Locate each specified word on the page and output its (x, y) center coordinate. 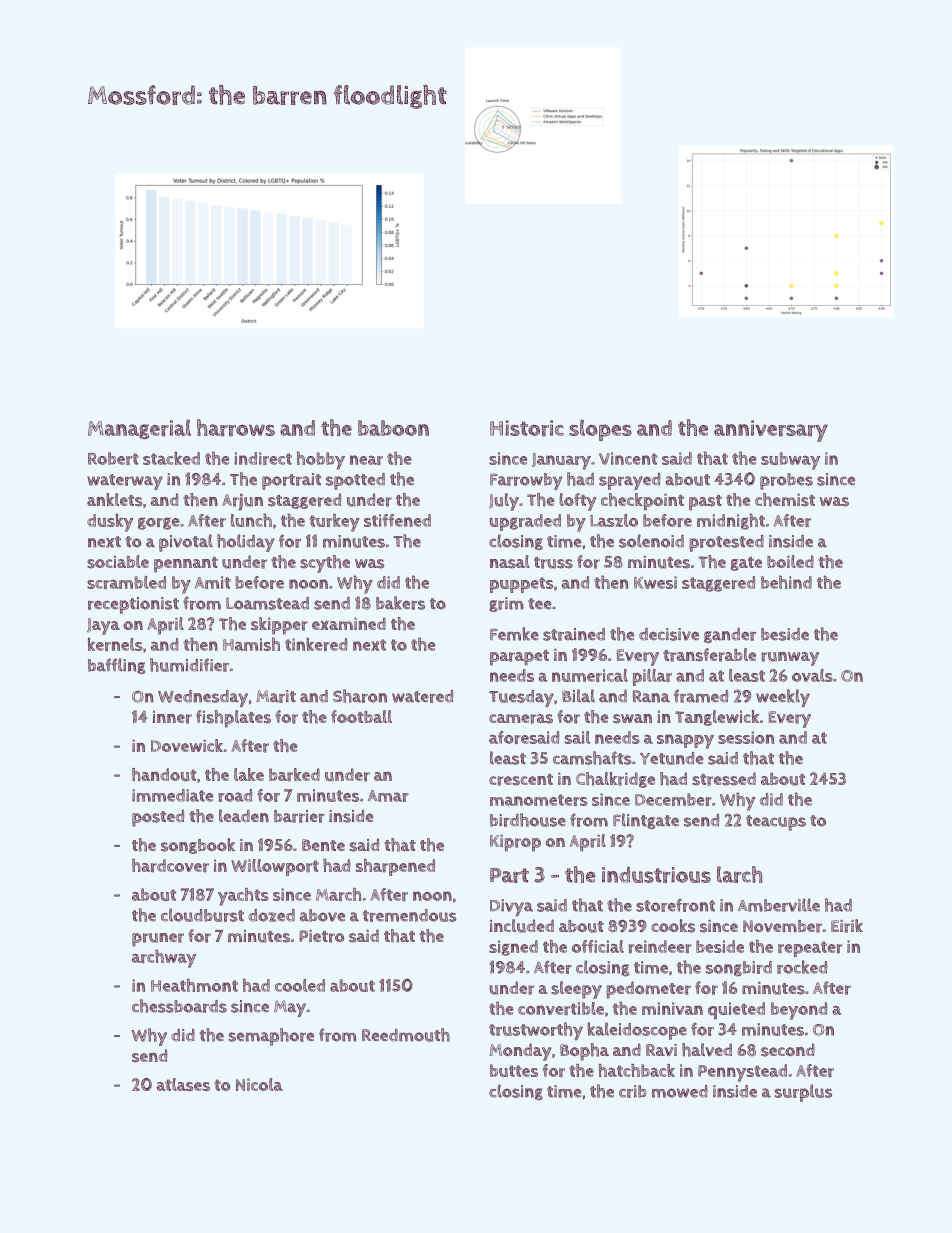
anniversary (771, 431)
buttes (514, 1070)
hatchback (636, 1070)
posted (158, 818)
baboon (393, 428)
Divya (511, 907)
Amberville (779, 905)
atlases (183, 1084)
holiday (246, 543)
